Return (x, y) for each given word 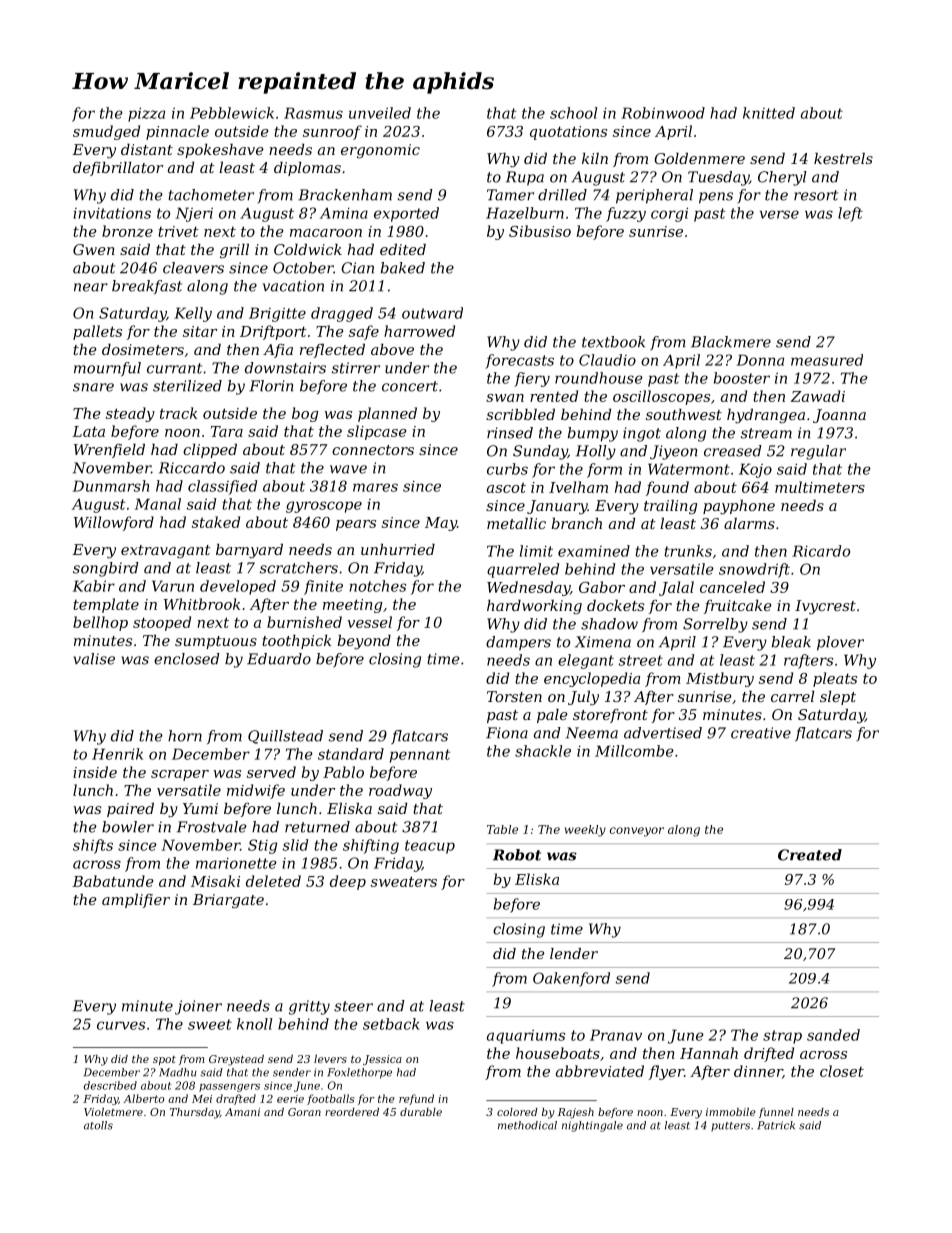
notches (377, 586)
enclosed (187, 659)
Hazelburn (525, 213)
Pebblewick (232, 113)
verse (779, 214)
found (667, 488)
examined (594, 551)
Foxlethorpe (359, 1073)
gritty (309, 1007)
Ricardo (821, 551)
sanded (833, 1035)
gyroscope (324, 507)
